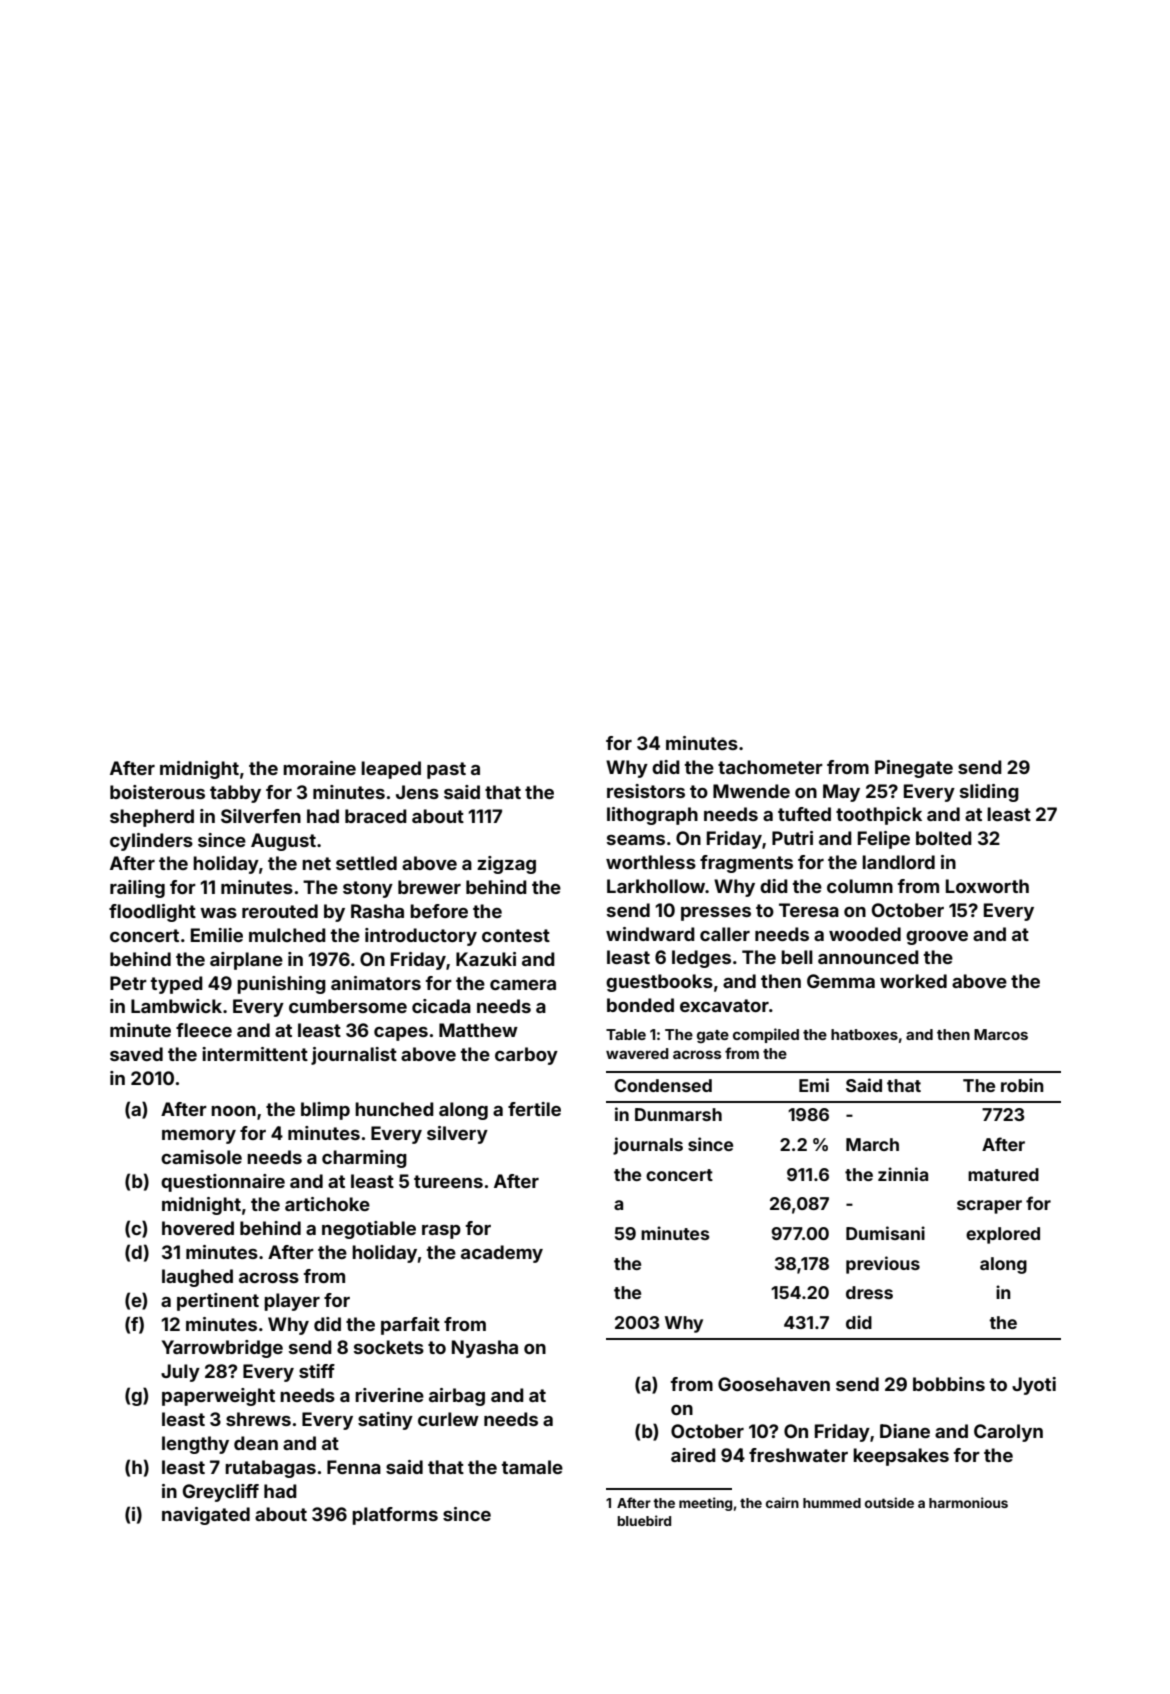  I want to click on rasp, so click(441, 1232).
